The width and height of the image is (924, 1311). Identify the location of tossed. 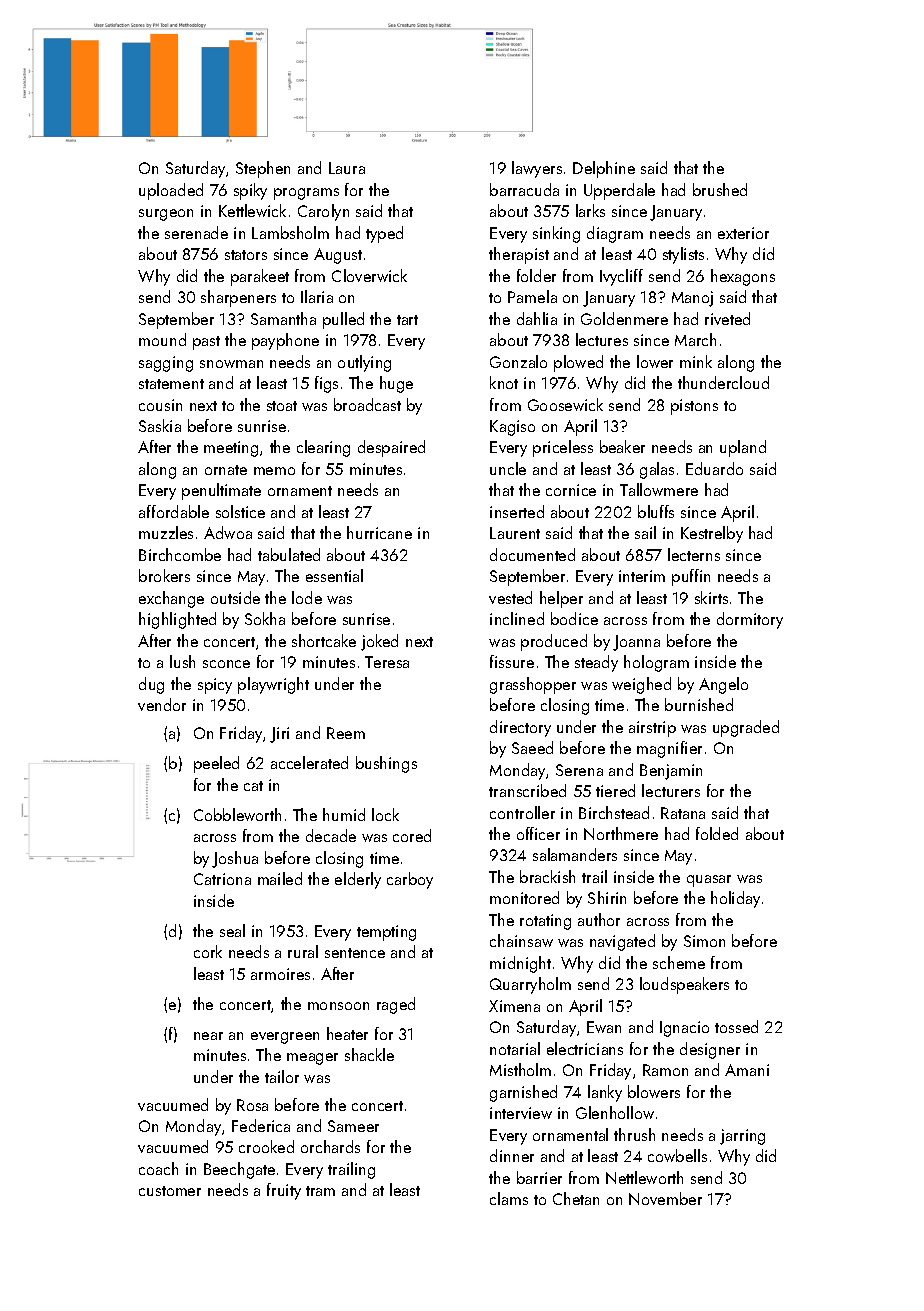
(736, 1026).
